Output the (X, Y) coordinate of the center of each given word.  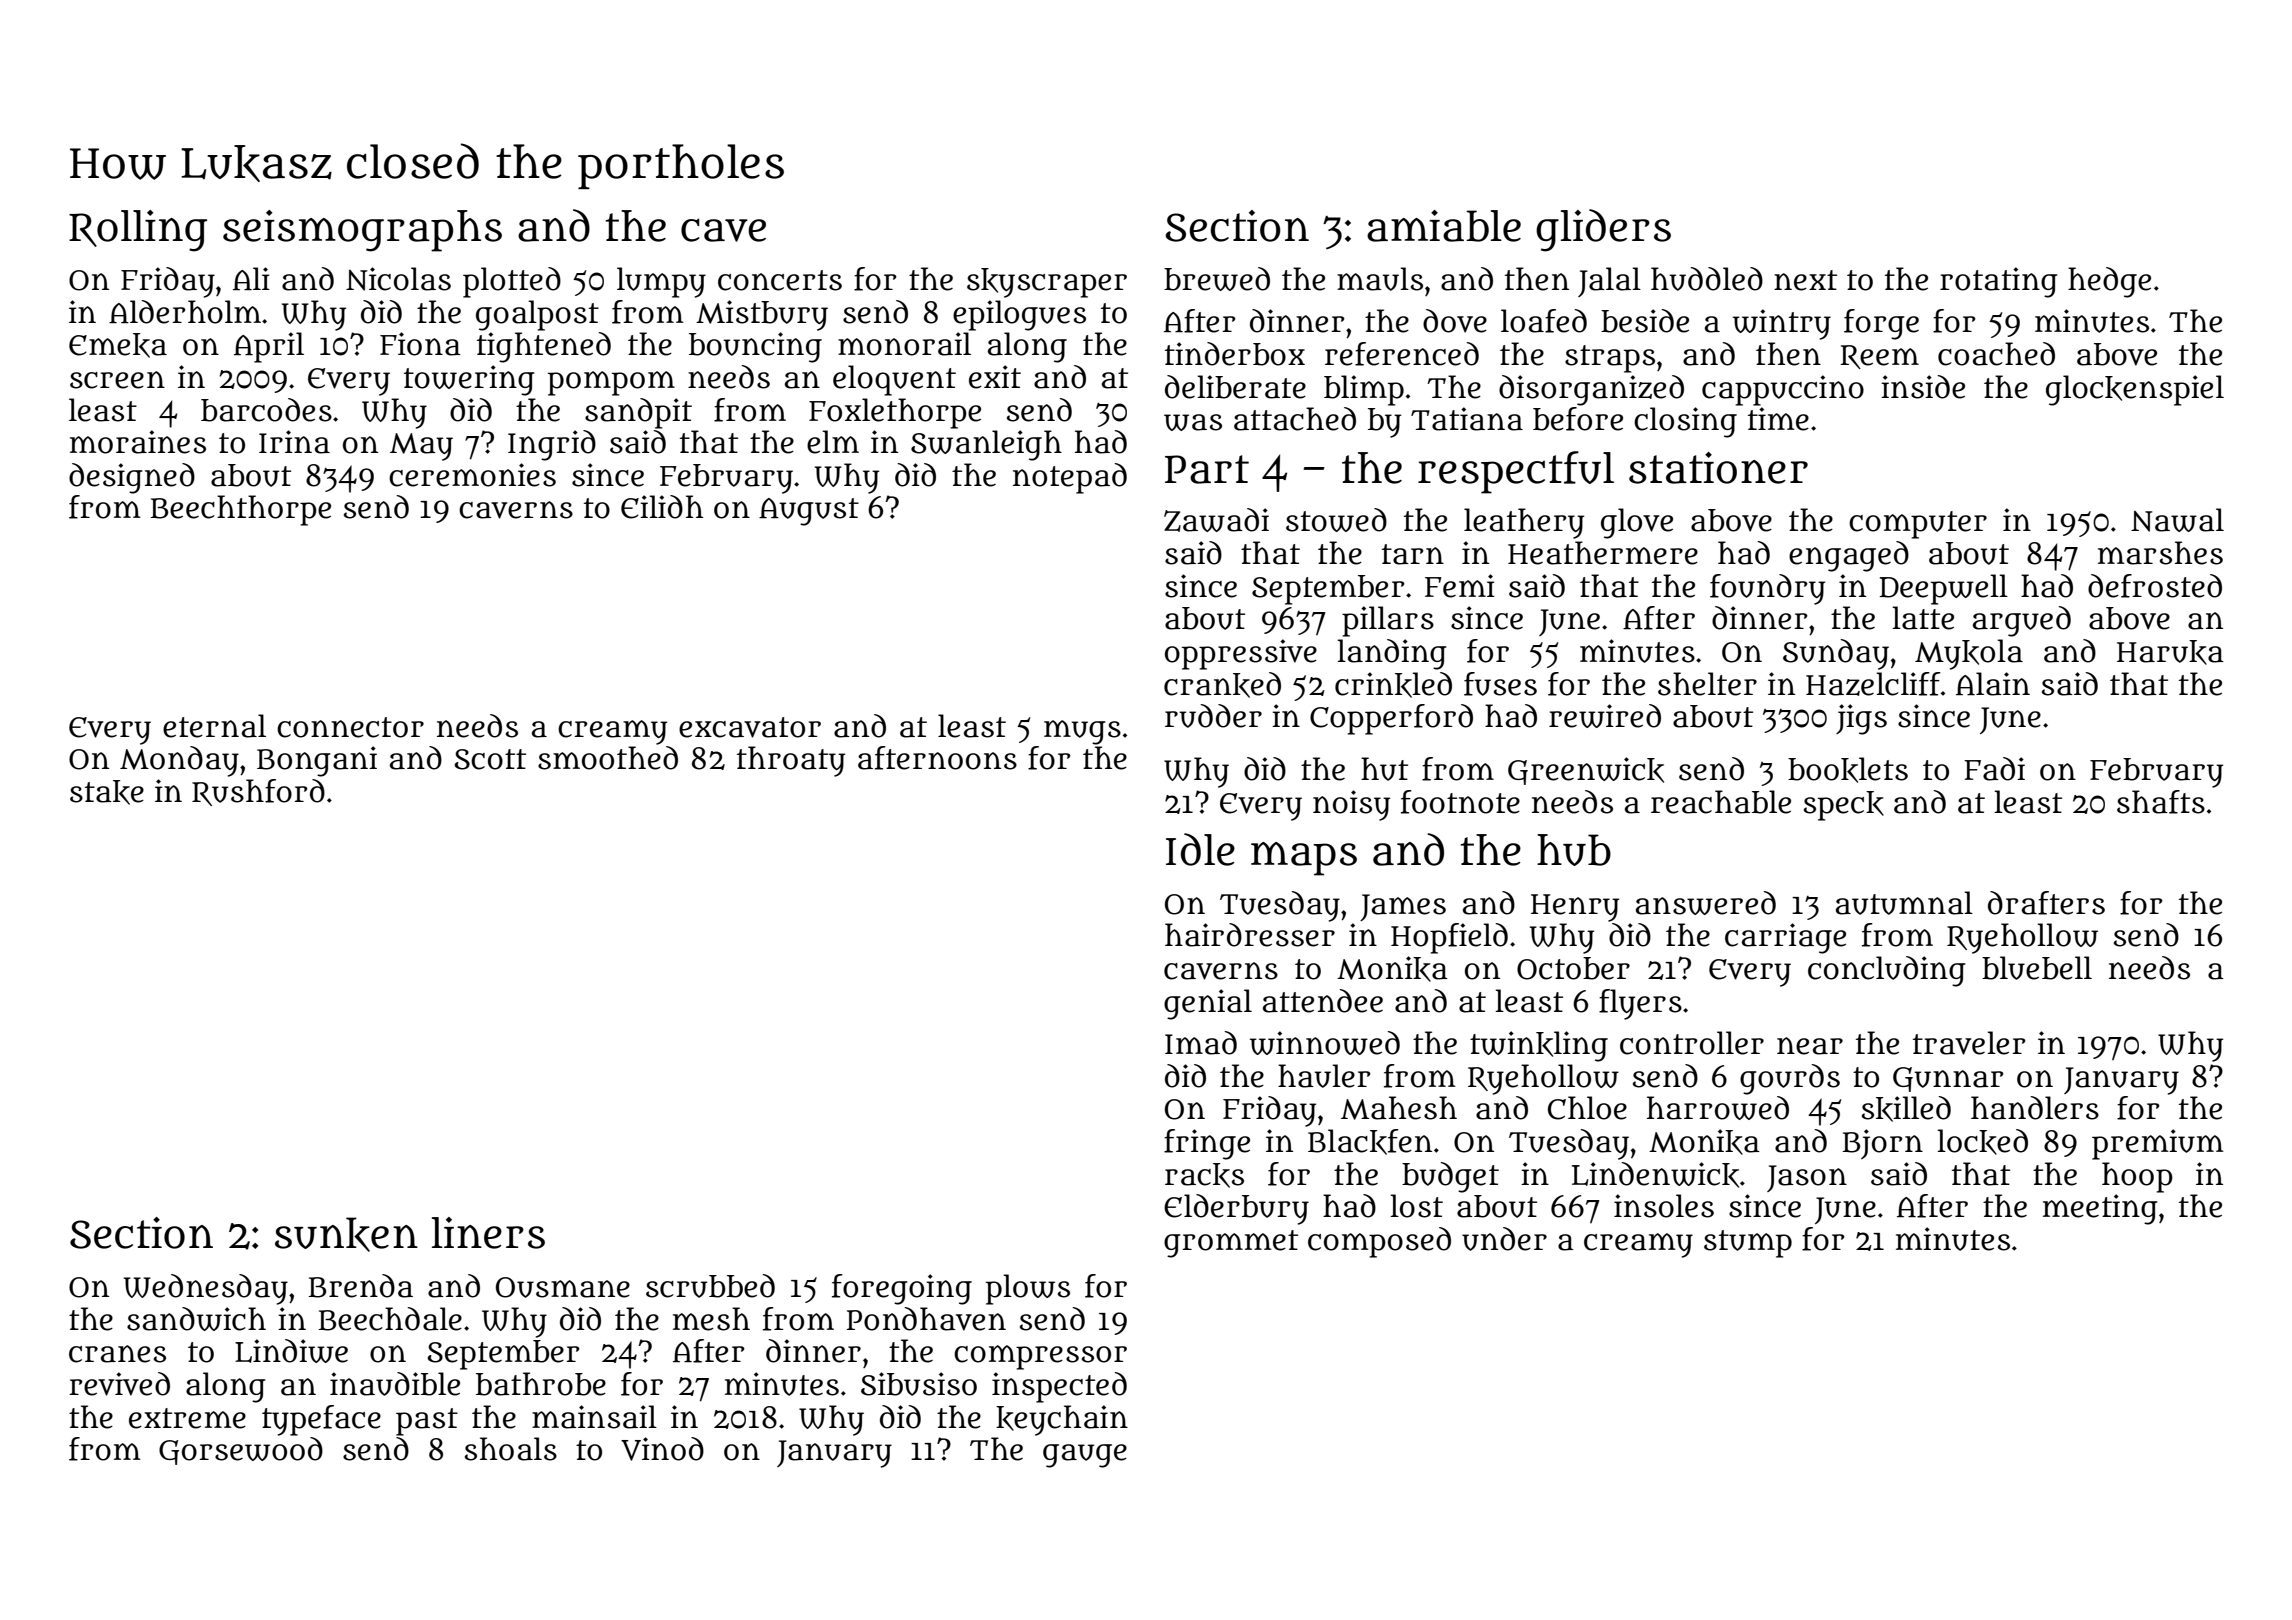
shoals (511, 1449)
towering (469, 380)
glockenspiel (2135, 390)
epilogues (1019, 315)
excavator (750, 727)
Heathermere (1603, 553)
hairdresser (1250, 935)
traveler (1969, 1043)
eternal (214, 726)
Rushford (258, 792)
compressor (1040, 1357)
